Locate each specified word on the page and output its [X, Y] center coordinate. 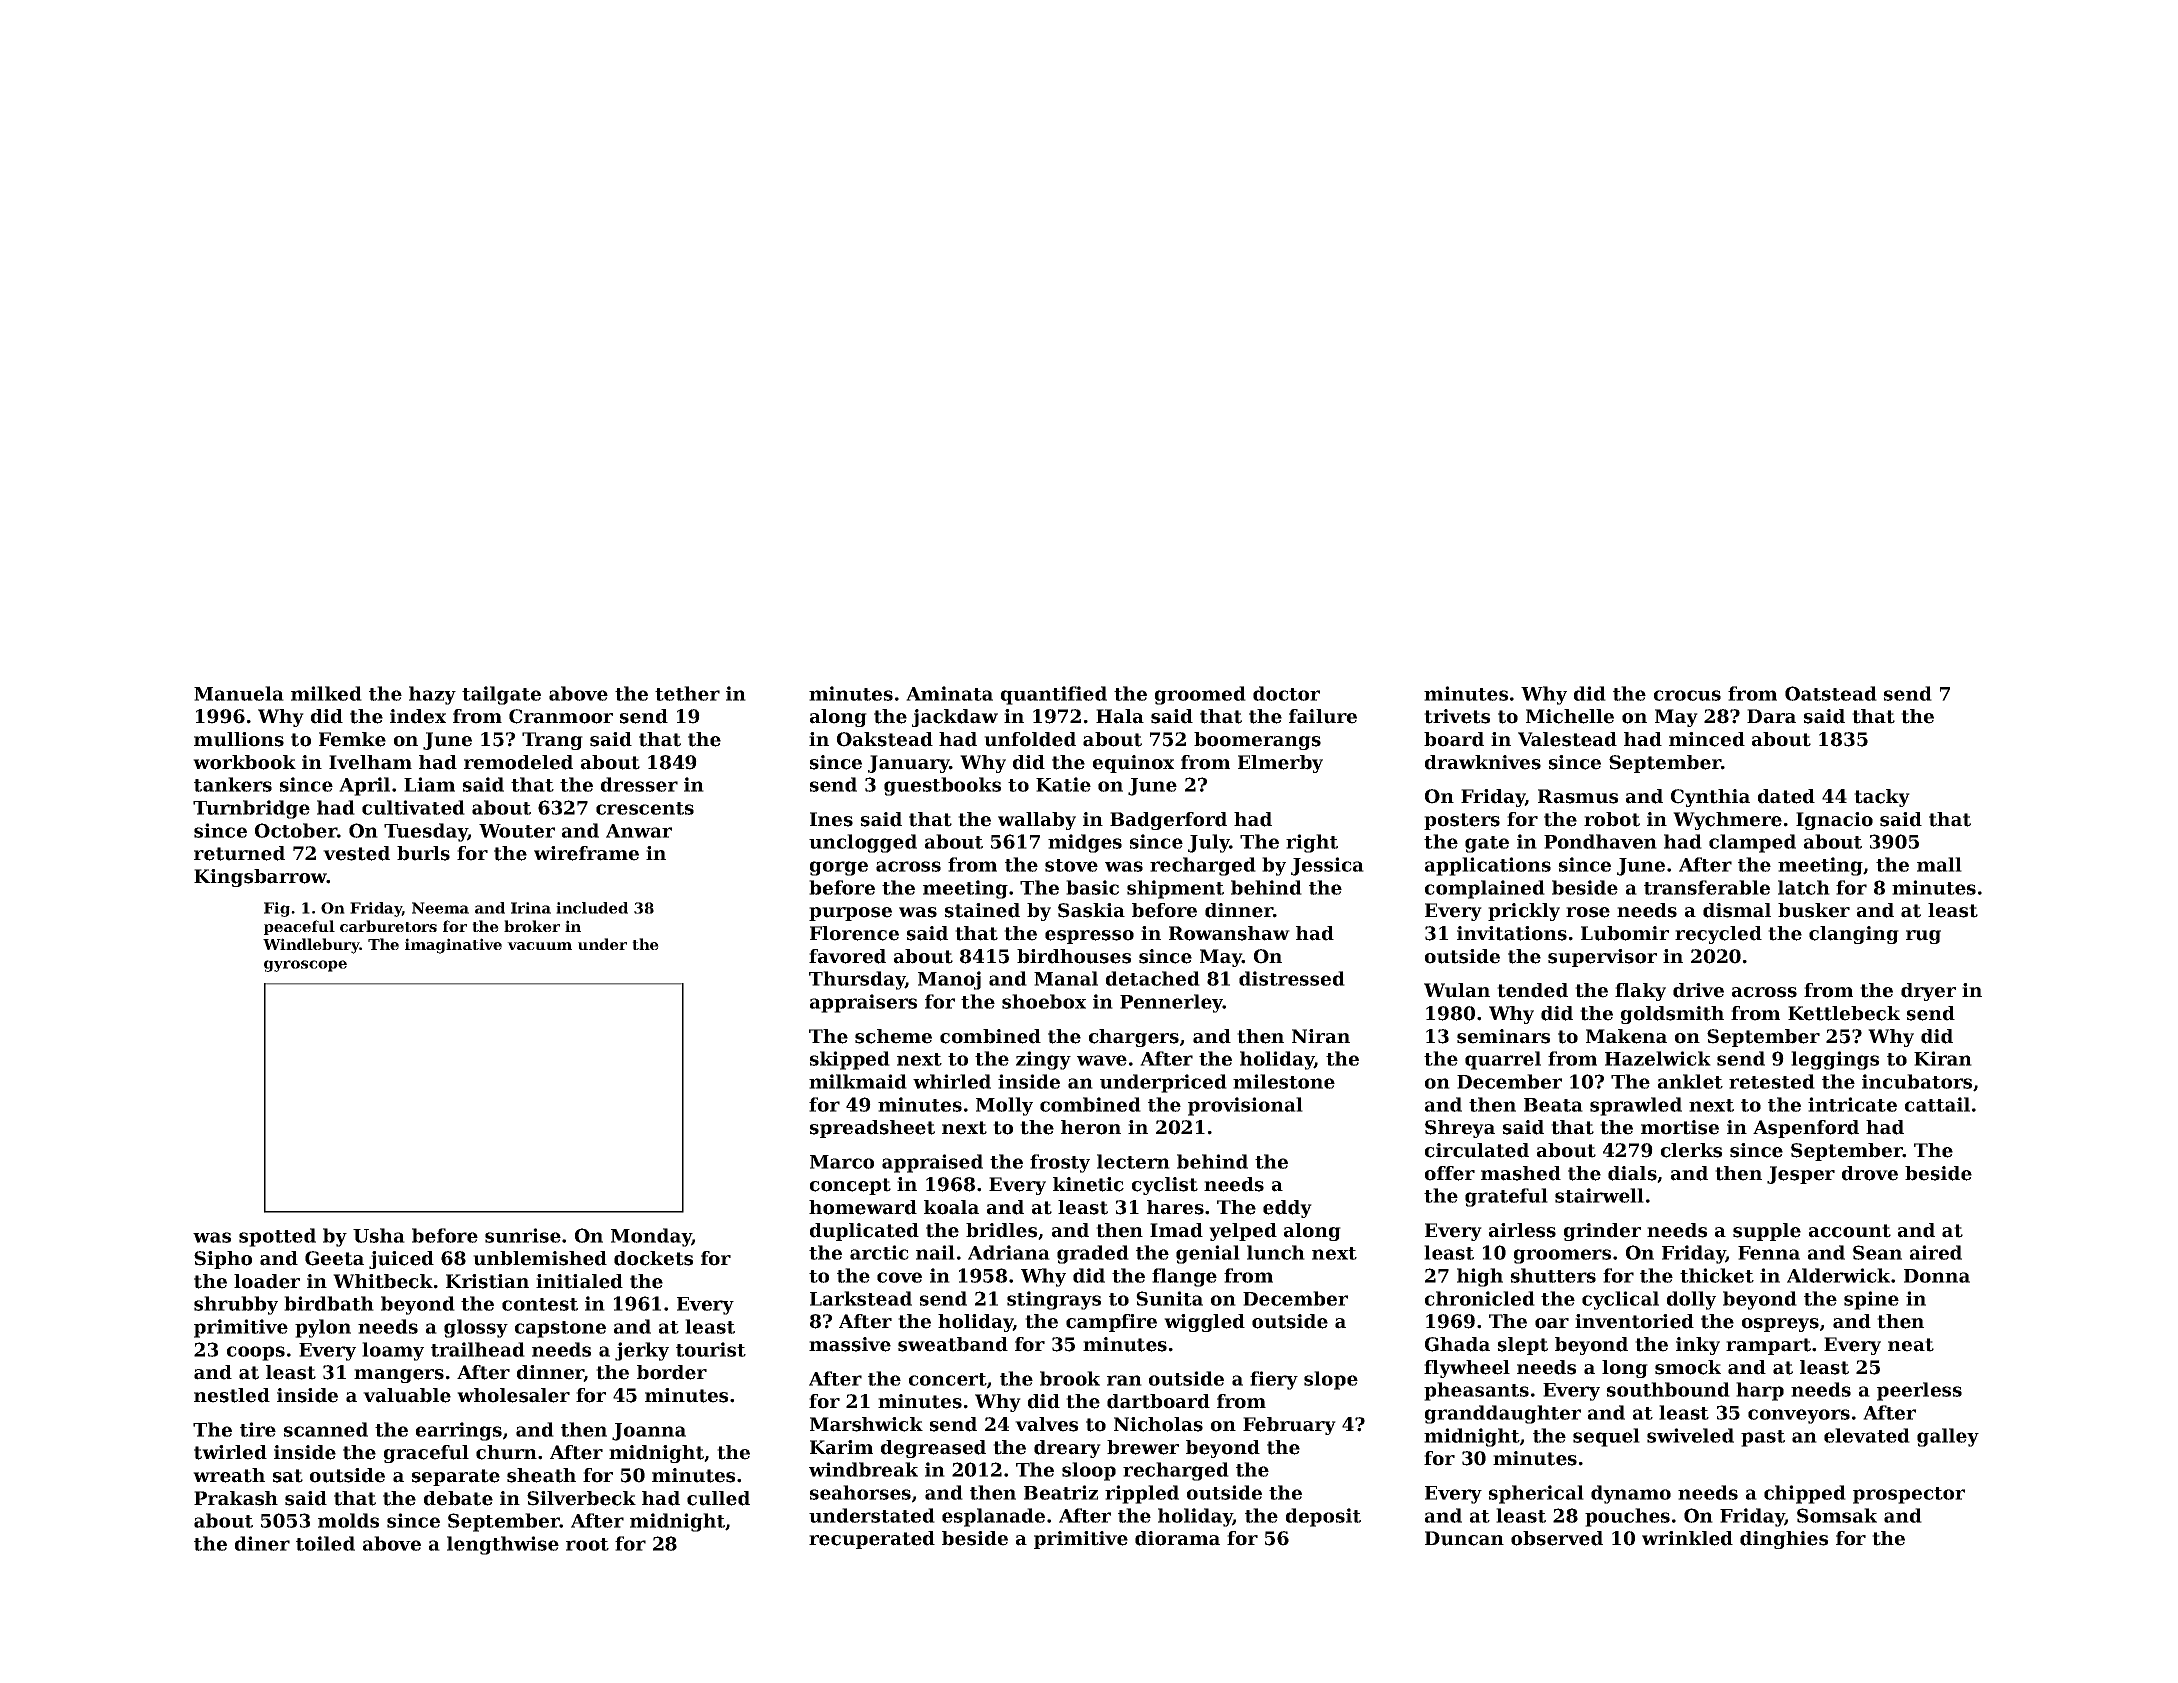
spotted [277, 1237]
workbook [244, 762]
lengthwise [503, 1545]
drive [1698, 990]
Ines [831, 819]
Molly [1004, 1106]
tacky [1882, 798]
